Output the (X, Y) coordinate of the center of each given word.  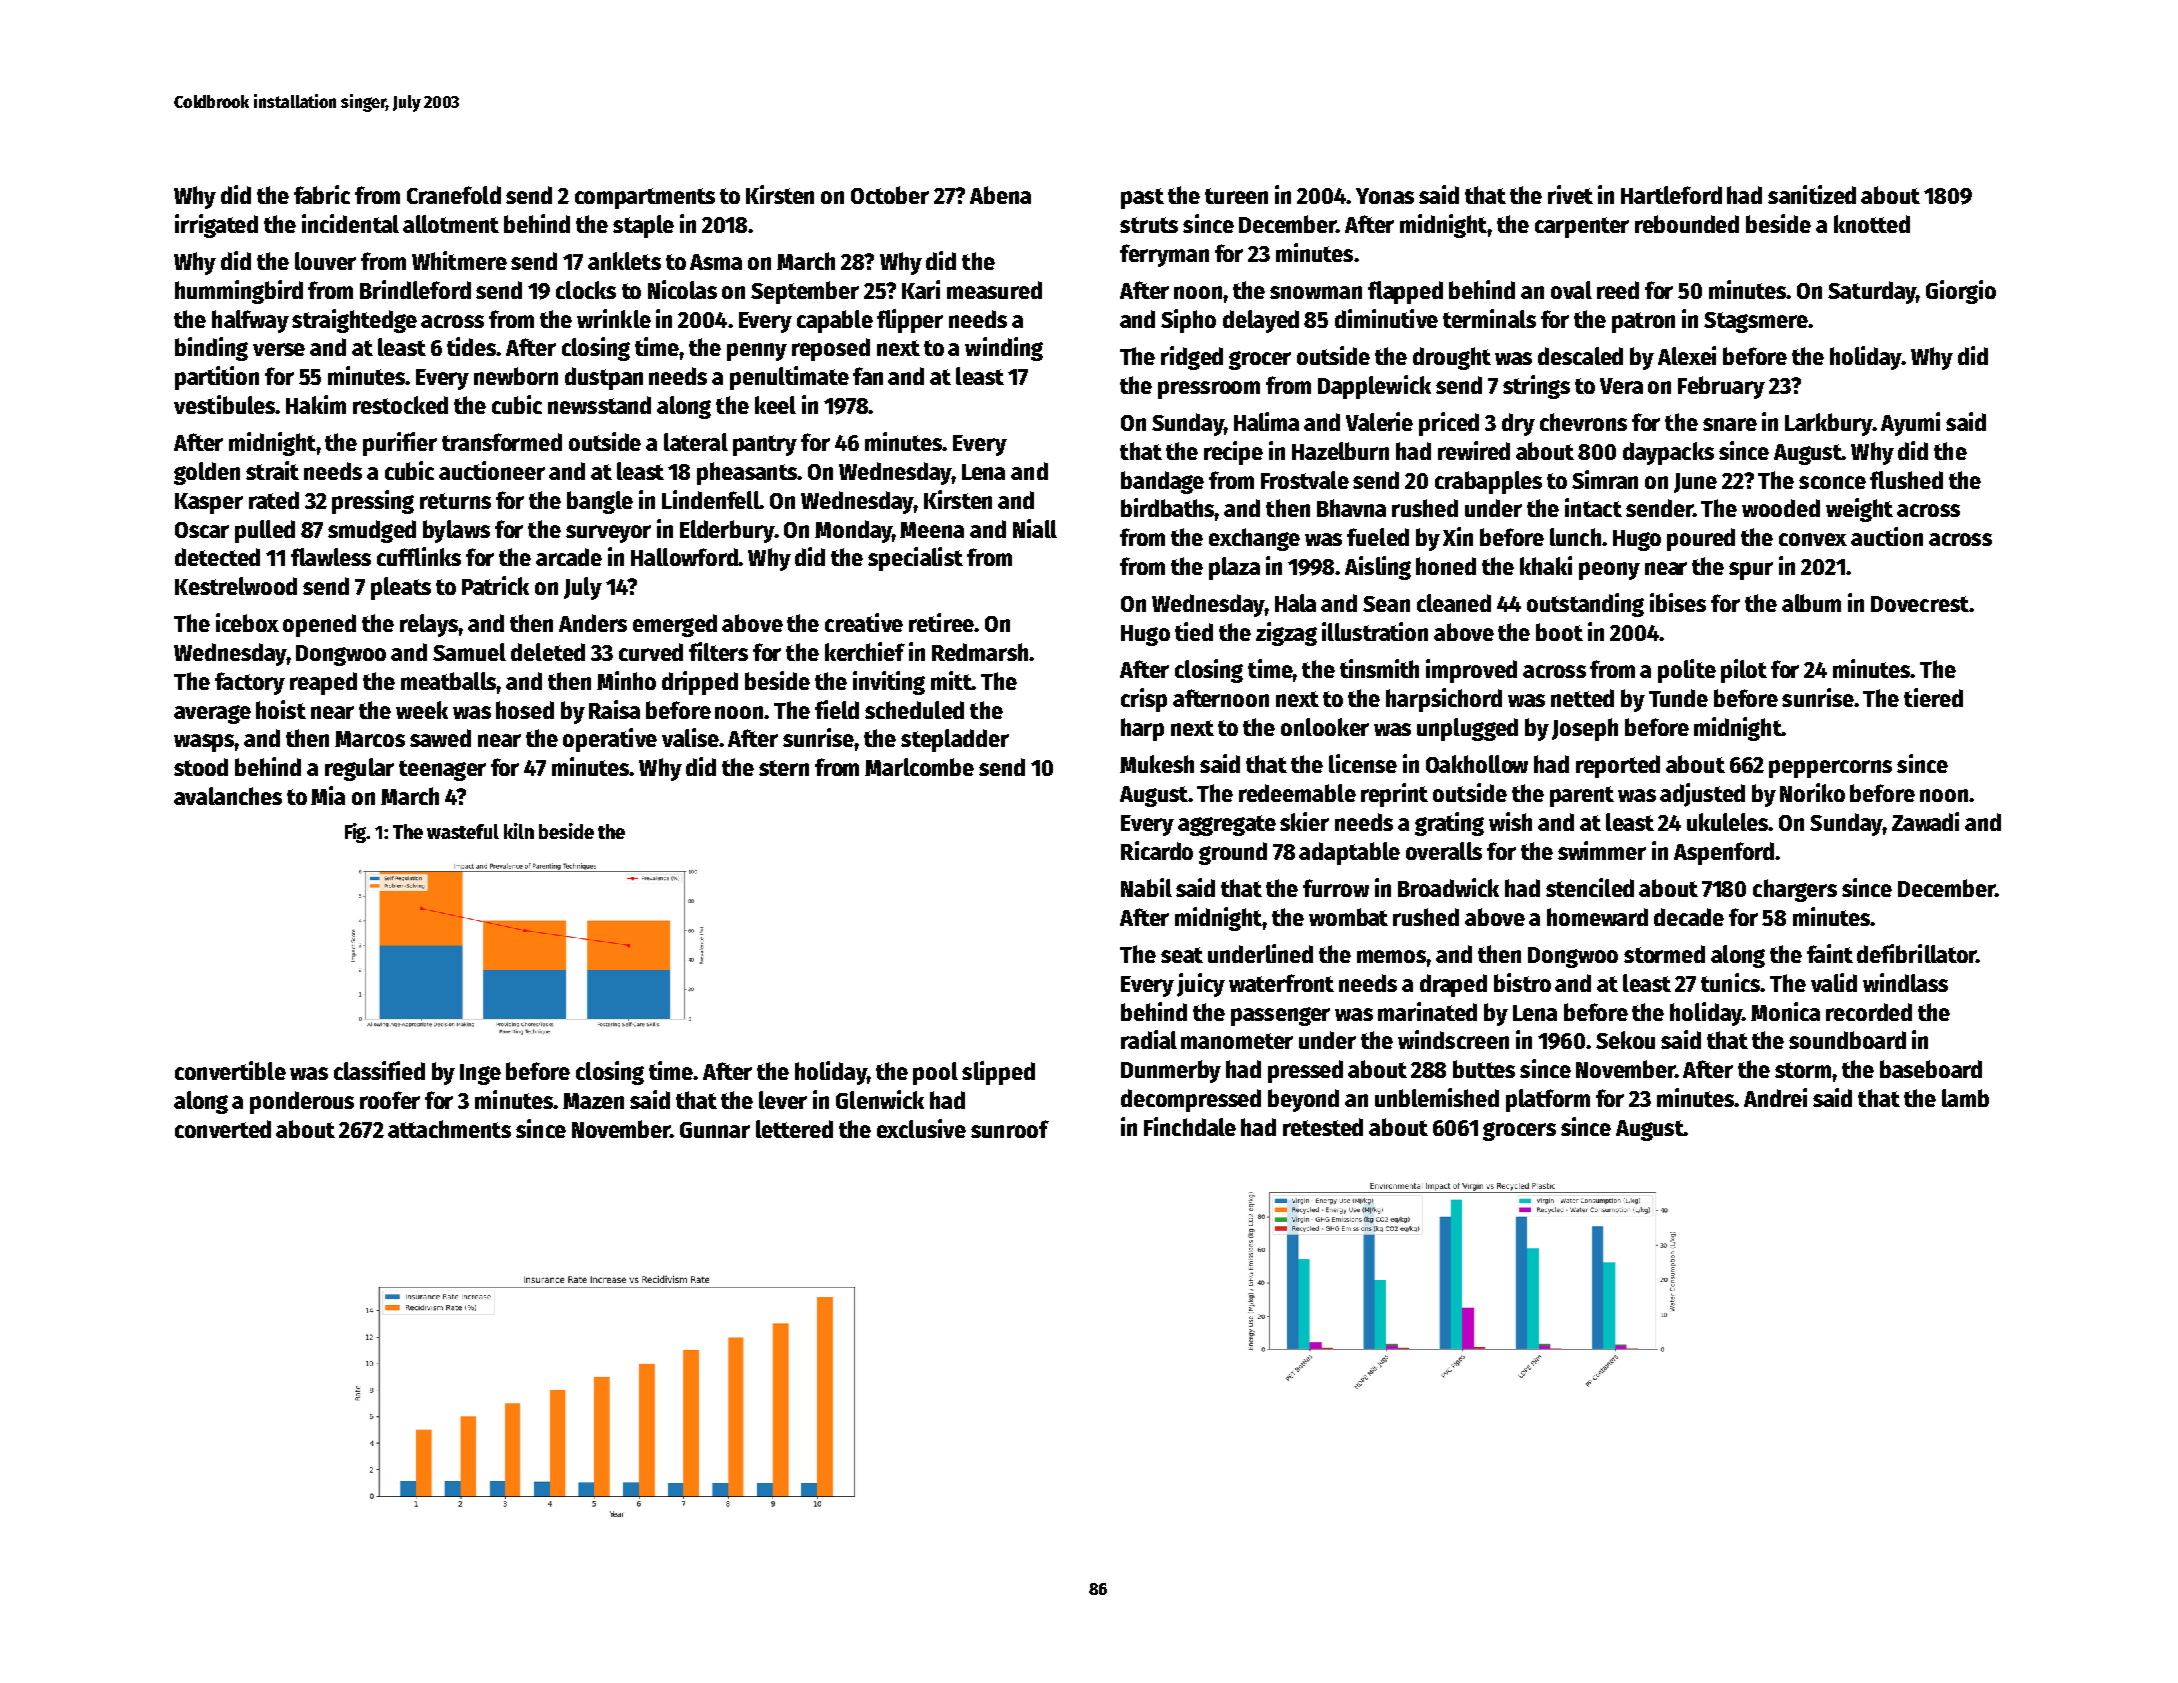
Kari (921, 289)
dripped (700, 683)
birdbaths (1168, 507)
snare (1730, 424)
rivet (1570, 194)
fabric (322, 194)
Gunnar (715, 1130)
